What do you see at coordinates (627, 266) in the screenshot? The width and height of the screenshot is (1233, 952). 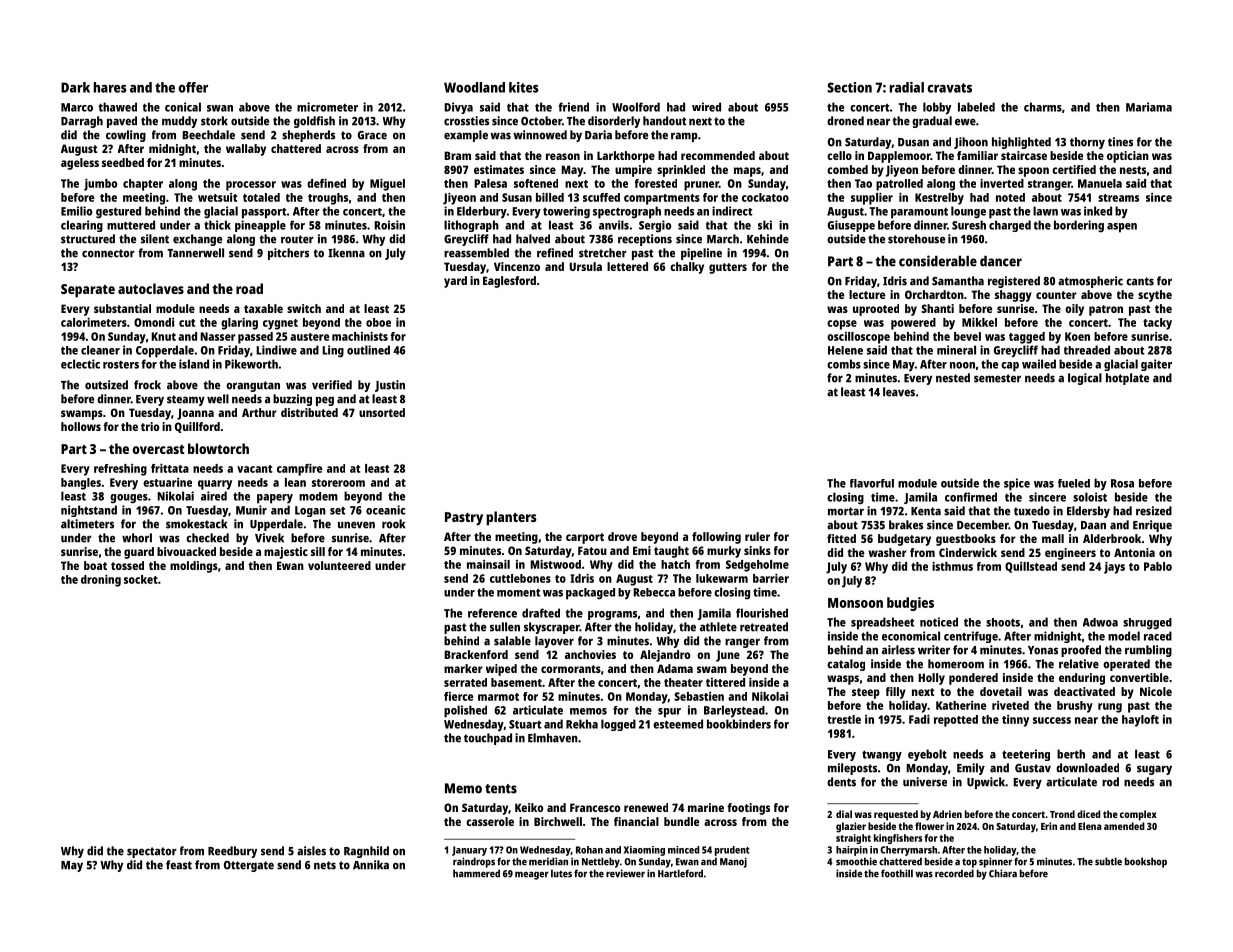 I see `lettered` at bounding box center [627, 266].
